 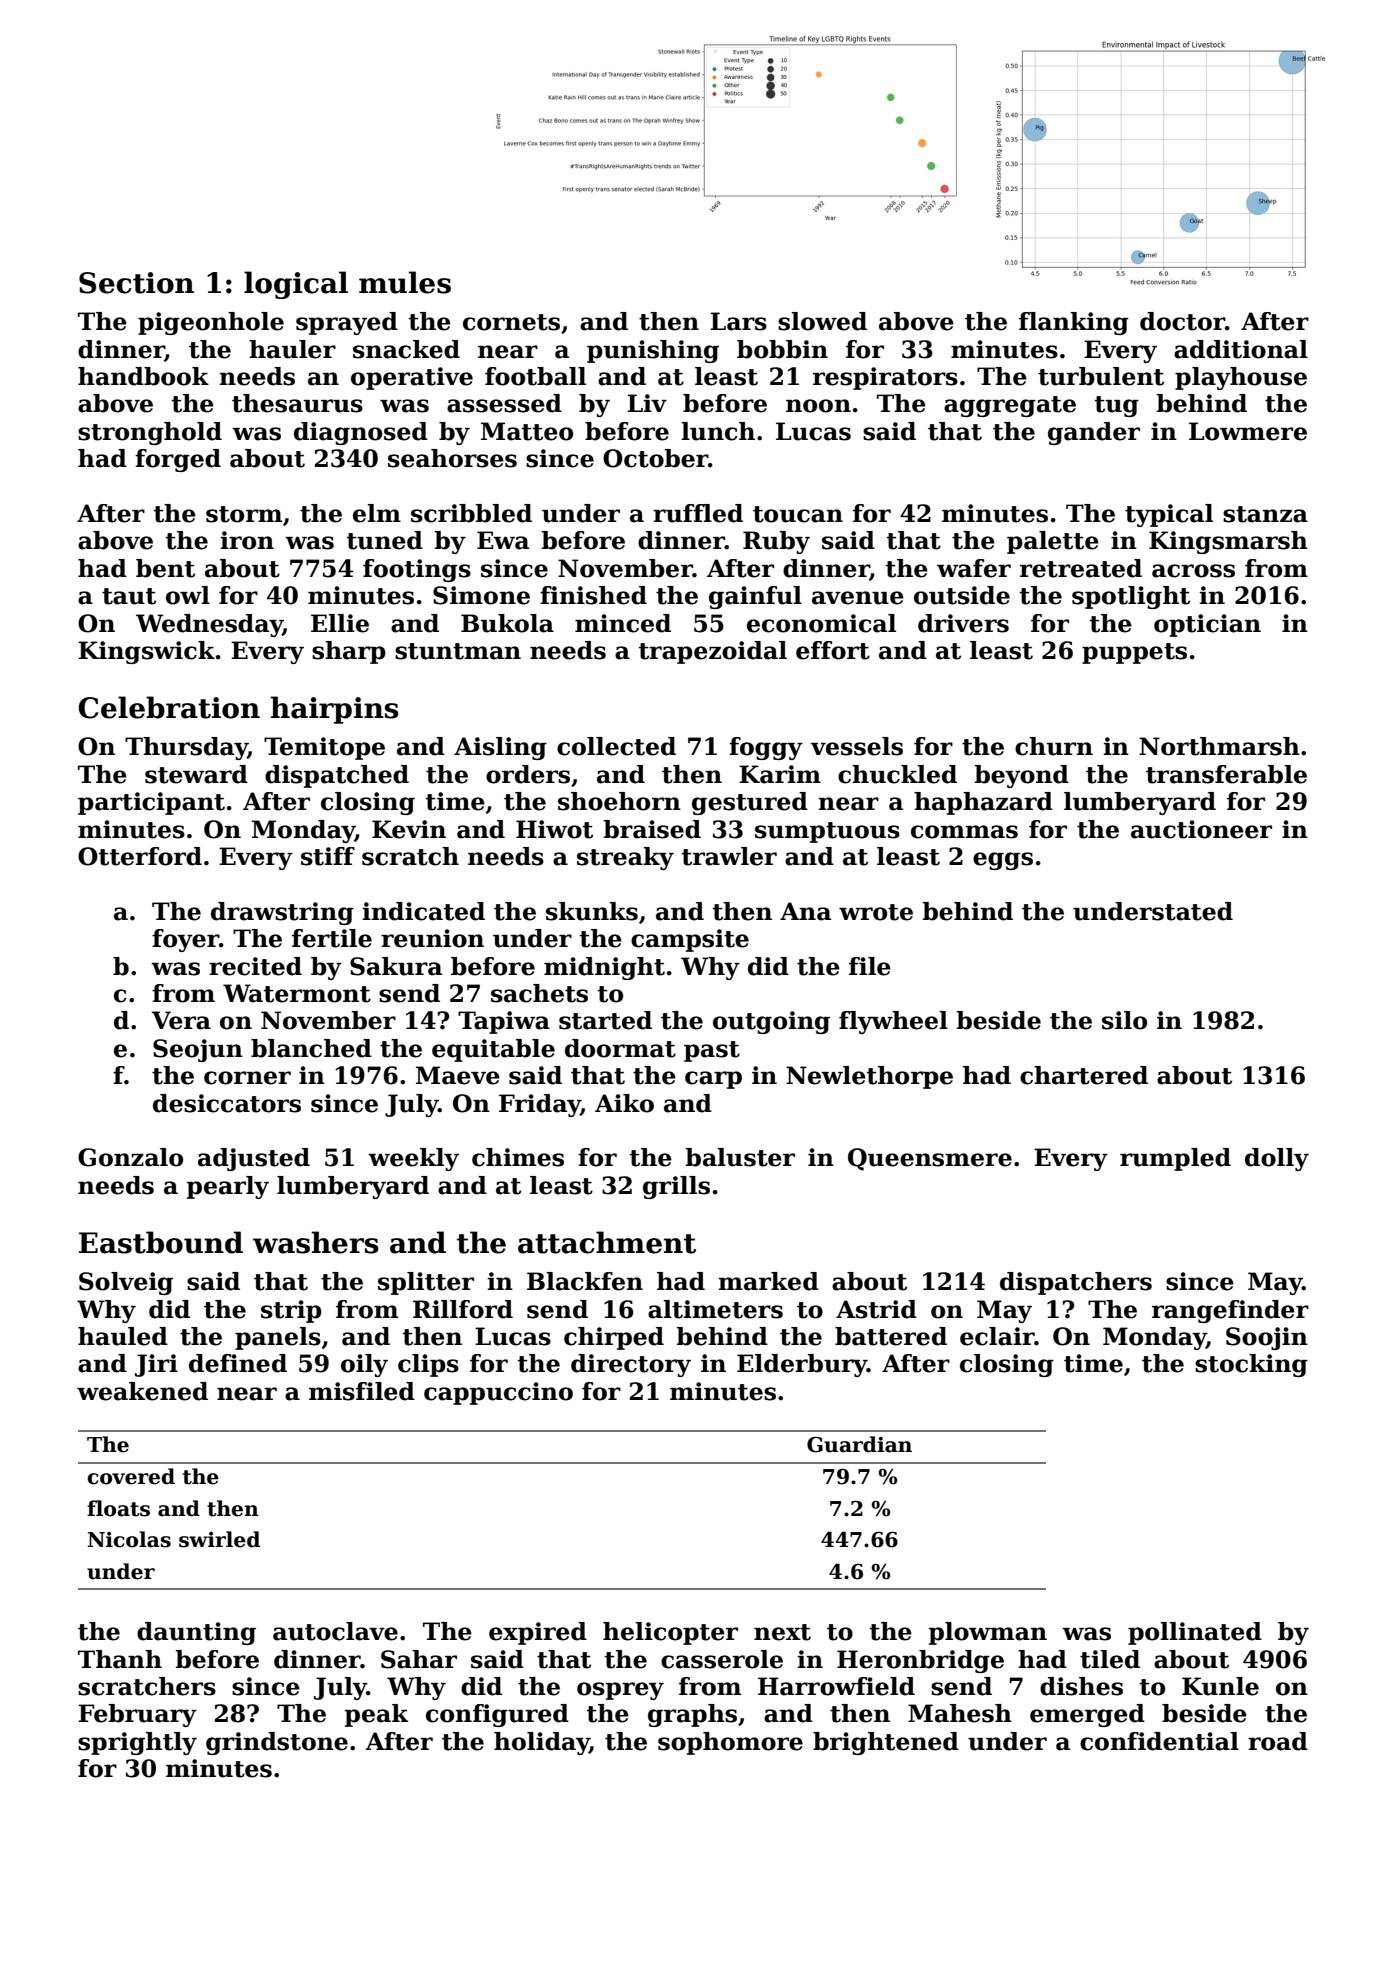 I want to click on casserole, so click(x=722, y=1659).
